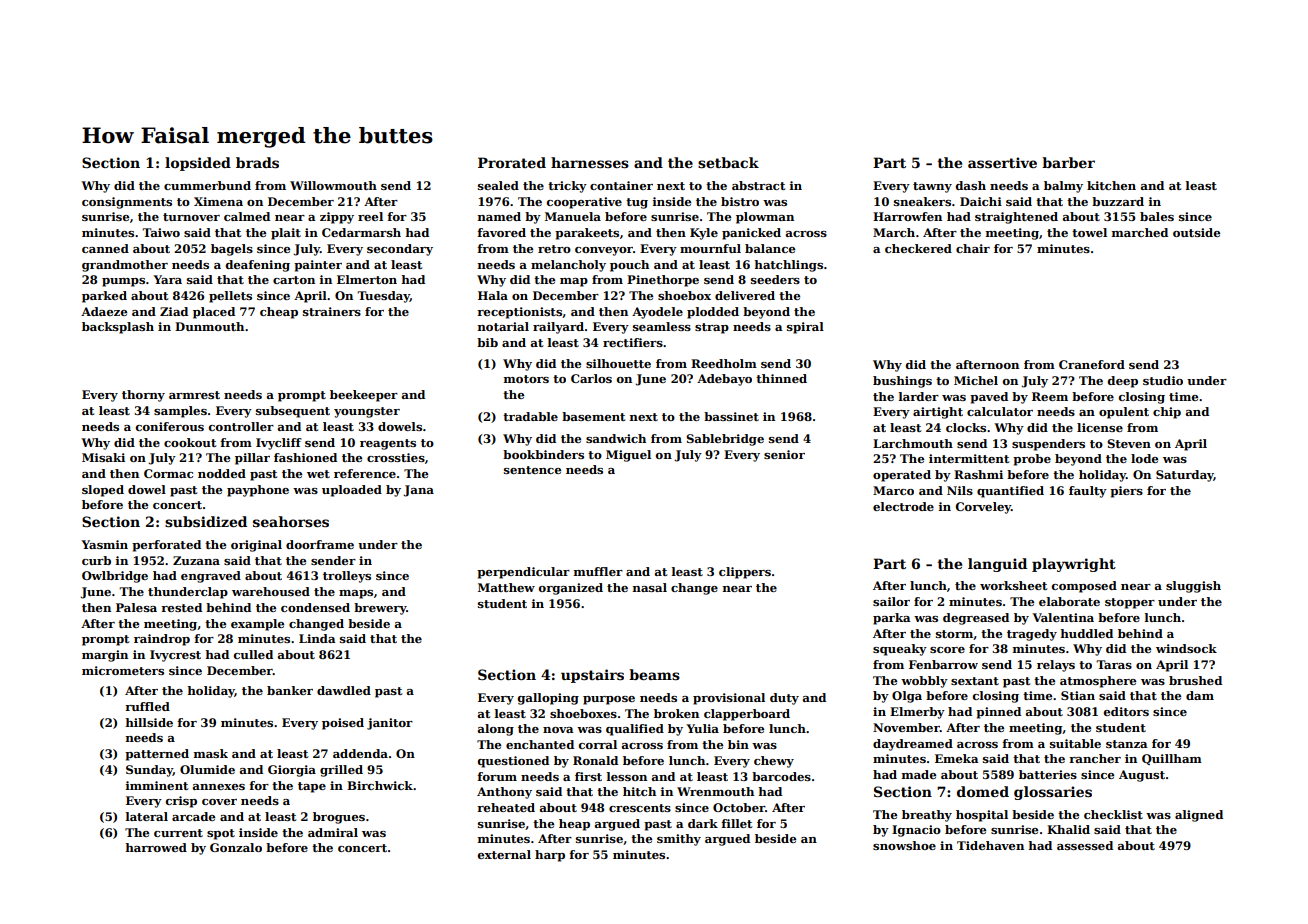 This document has height=924, width=1308. Describe the element at coordinates (333, 832) in the document. I see `admiral` at that location.
